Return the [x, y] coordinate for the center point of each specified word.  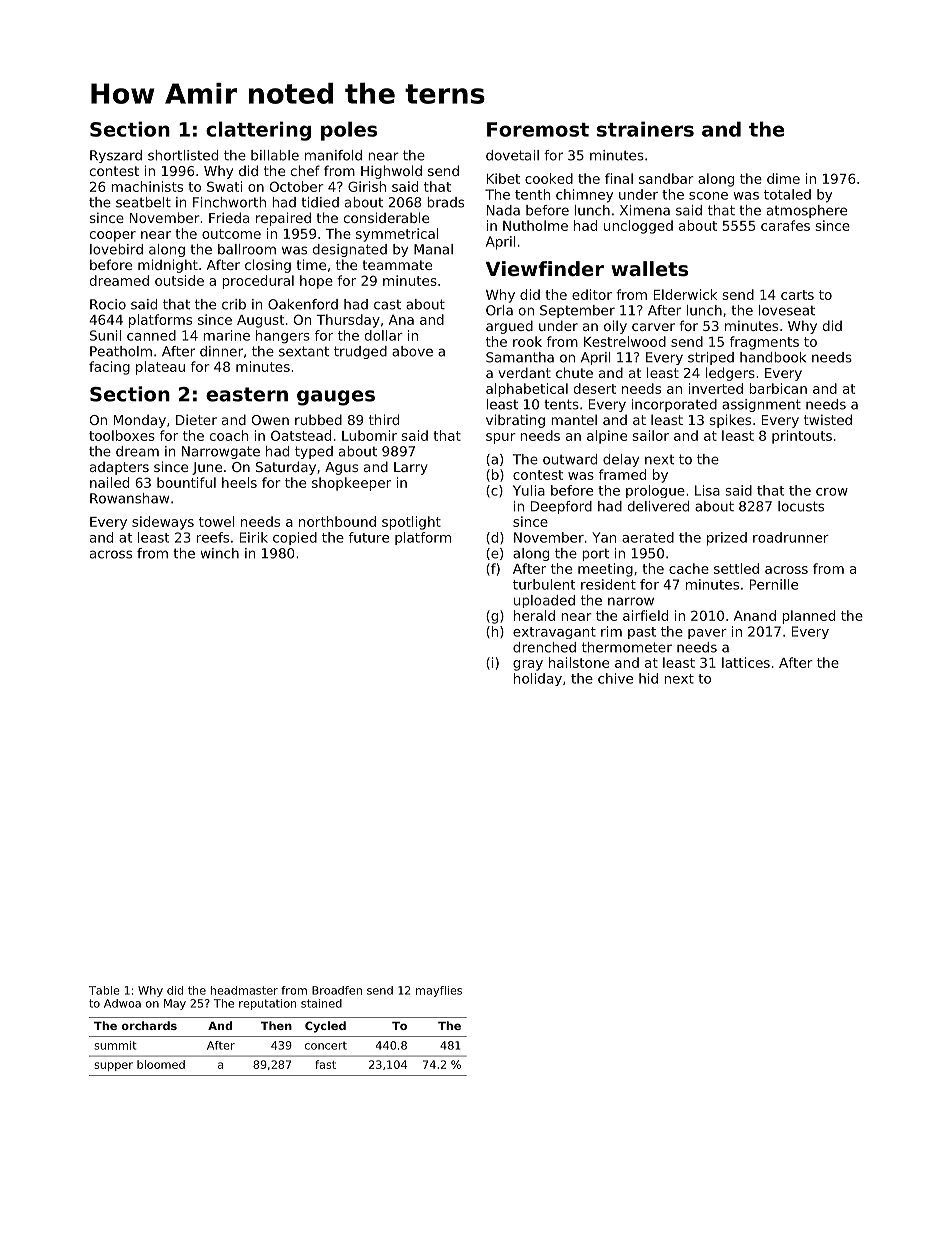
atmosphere [807, 211]
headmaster [244, 990]
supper [113, 1066]
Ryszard [116, 156]
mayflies [439, 991]
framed [622, 474]
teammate [397, 265]
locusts [801, 506]
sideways [163, 523]
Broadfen [337, 990]
